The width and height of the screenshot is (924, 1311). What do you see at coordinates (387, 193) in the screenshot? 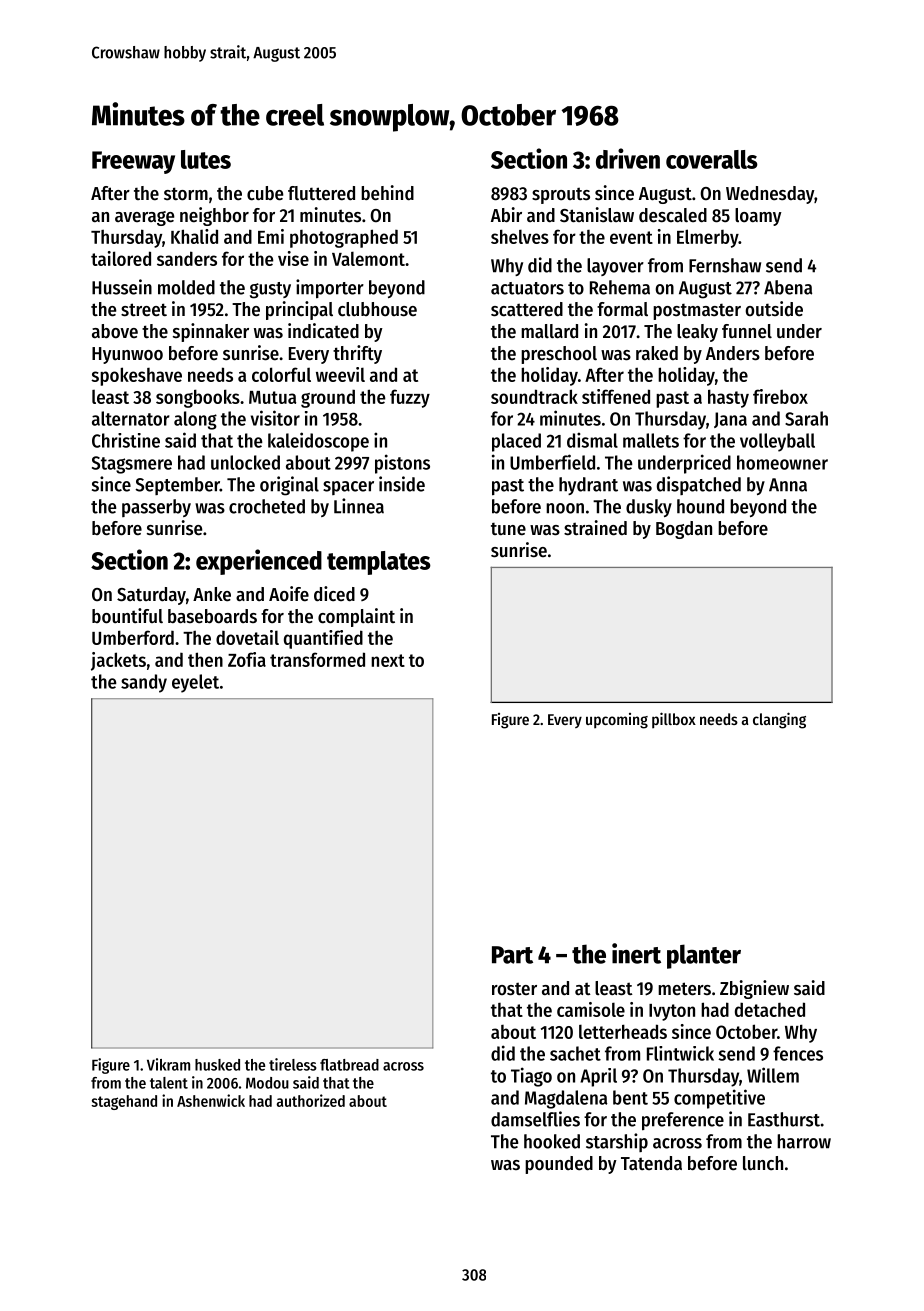
I see `behind` at bounding box center [387, 193].
